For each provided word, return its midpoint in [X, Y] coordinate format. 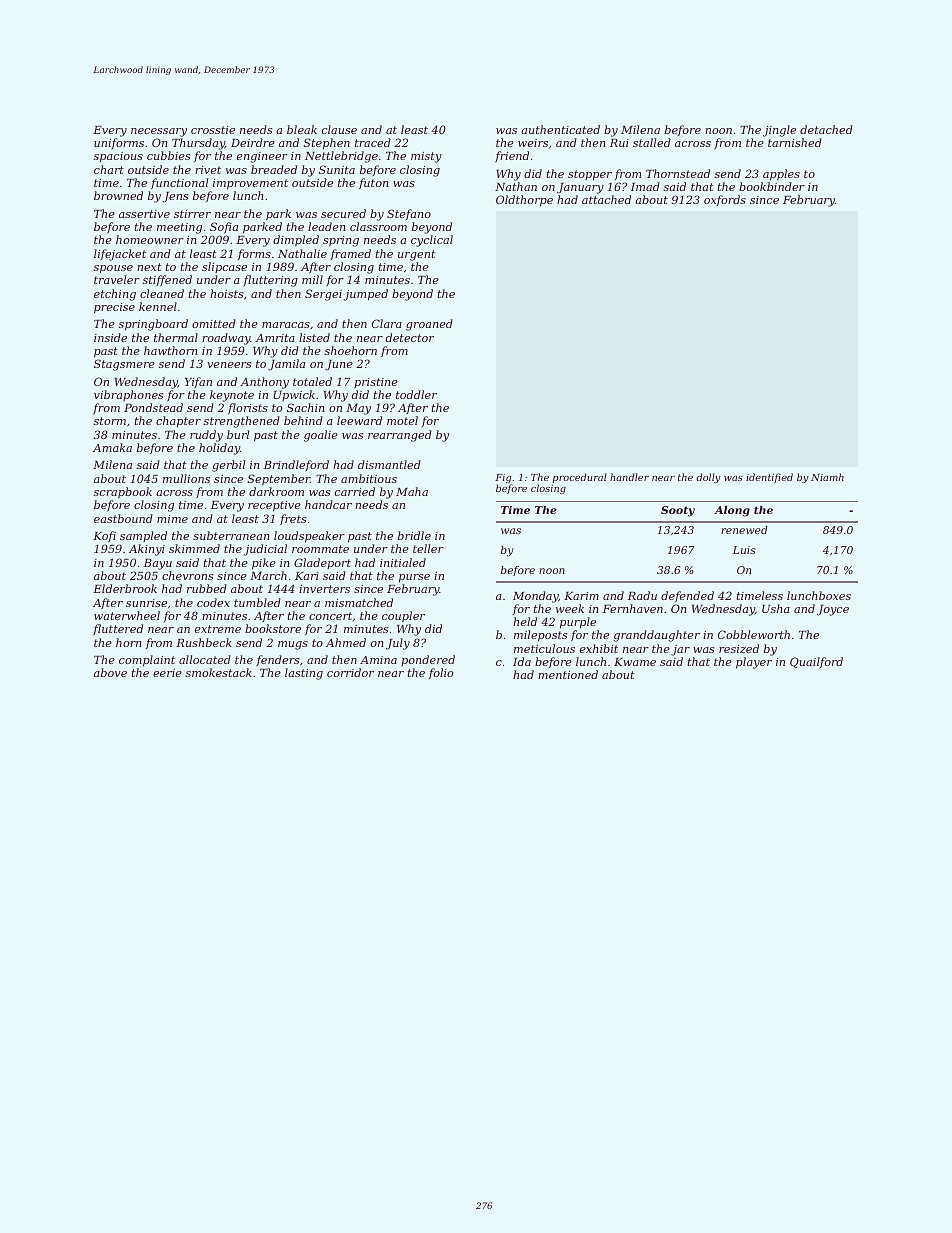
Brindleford [296, 466]
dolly [708, 478]
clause [339, 129]
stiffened [167, 280]
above [110, 672]
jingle [779, 131]
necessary [159, 132]
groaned [429, 325]
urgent [417, 255]
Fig [503, 478]
